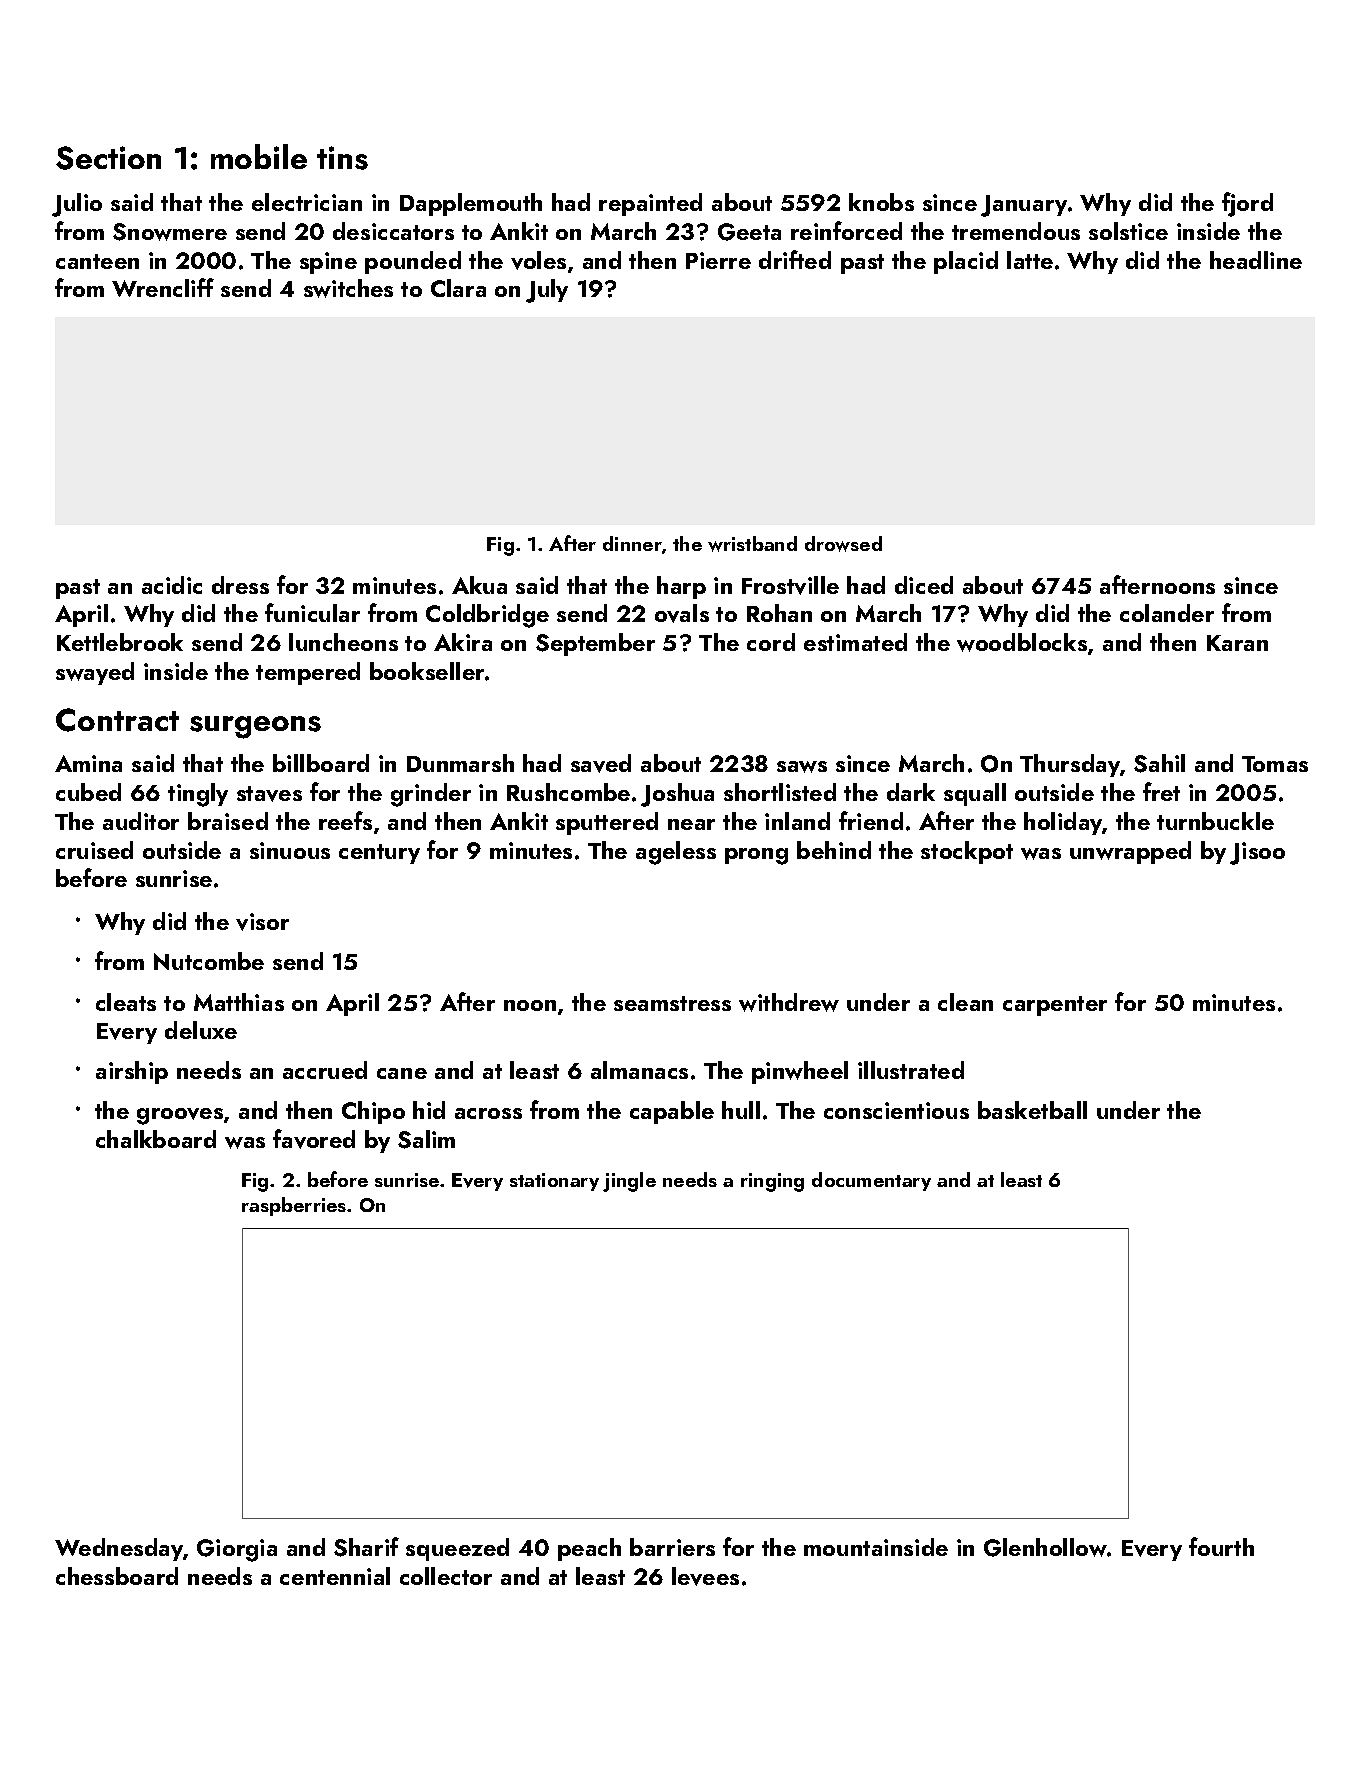  What do you see at coordinates (117, 1576) in the document?
I see `chessboard` at bounding box center [117, 1576].
